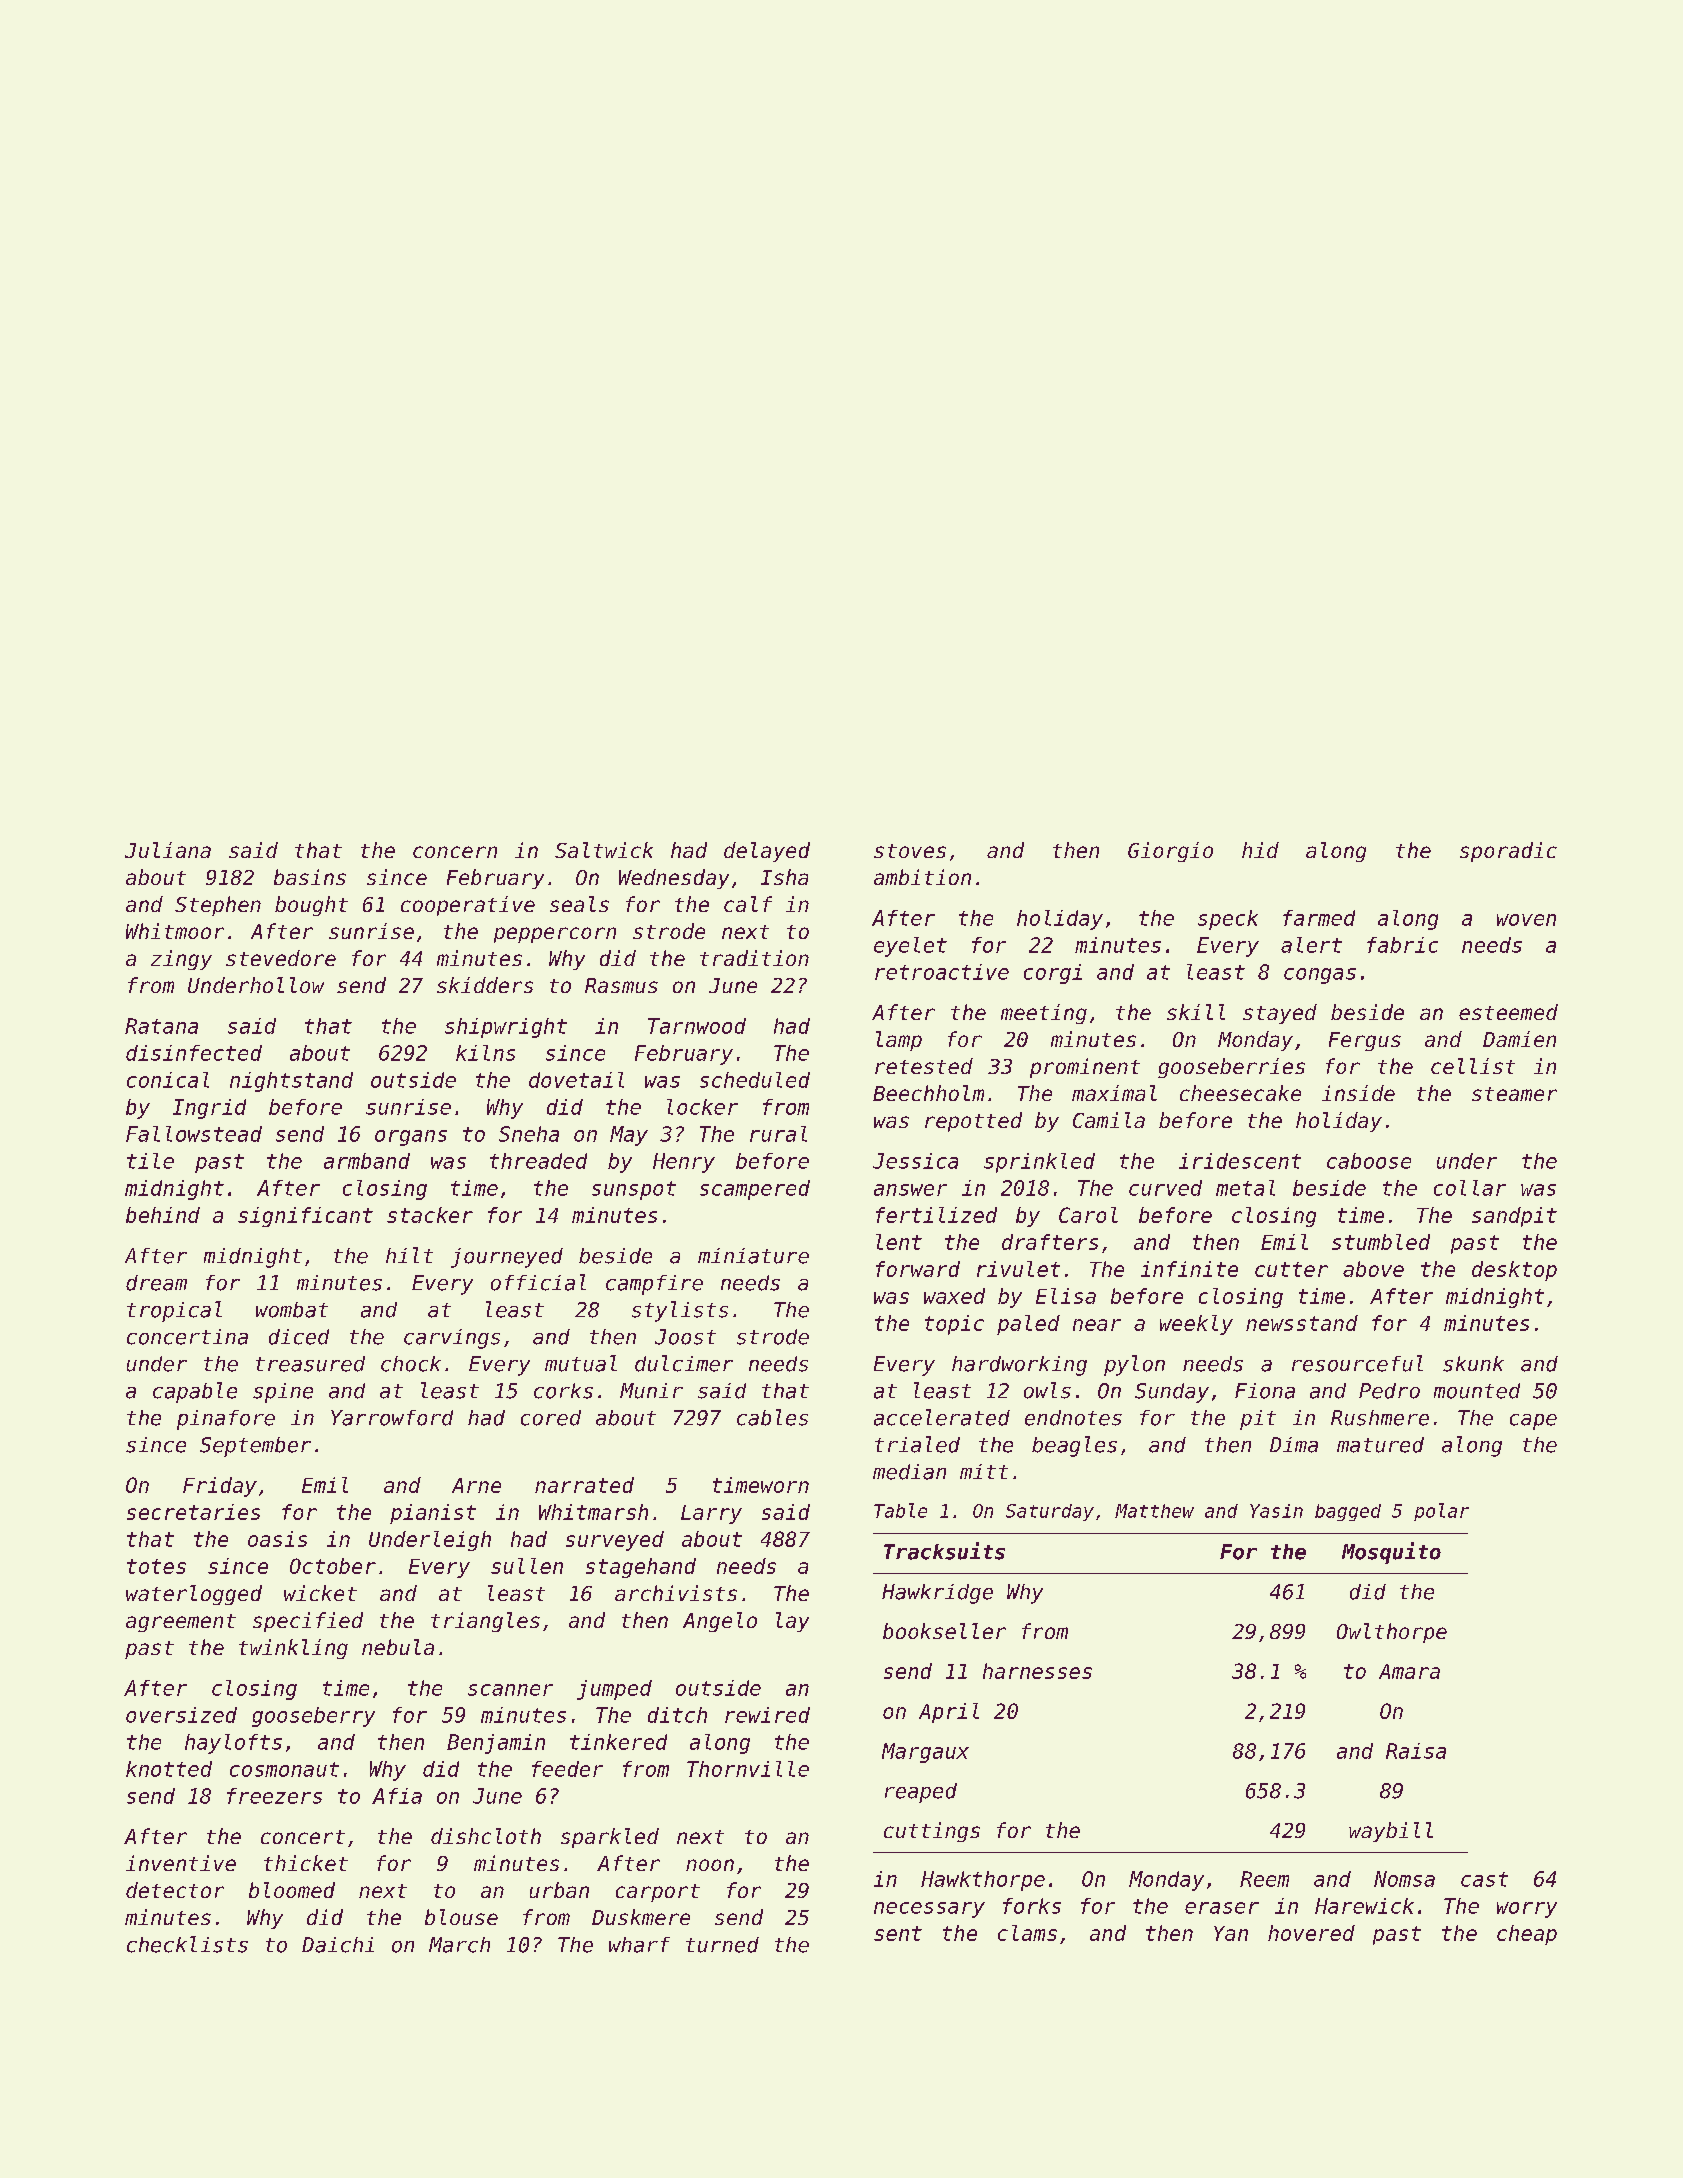 The height and width of the screenshot is (2178, 1683). I want to click on Larry, so click(711, 1514).
